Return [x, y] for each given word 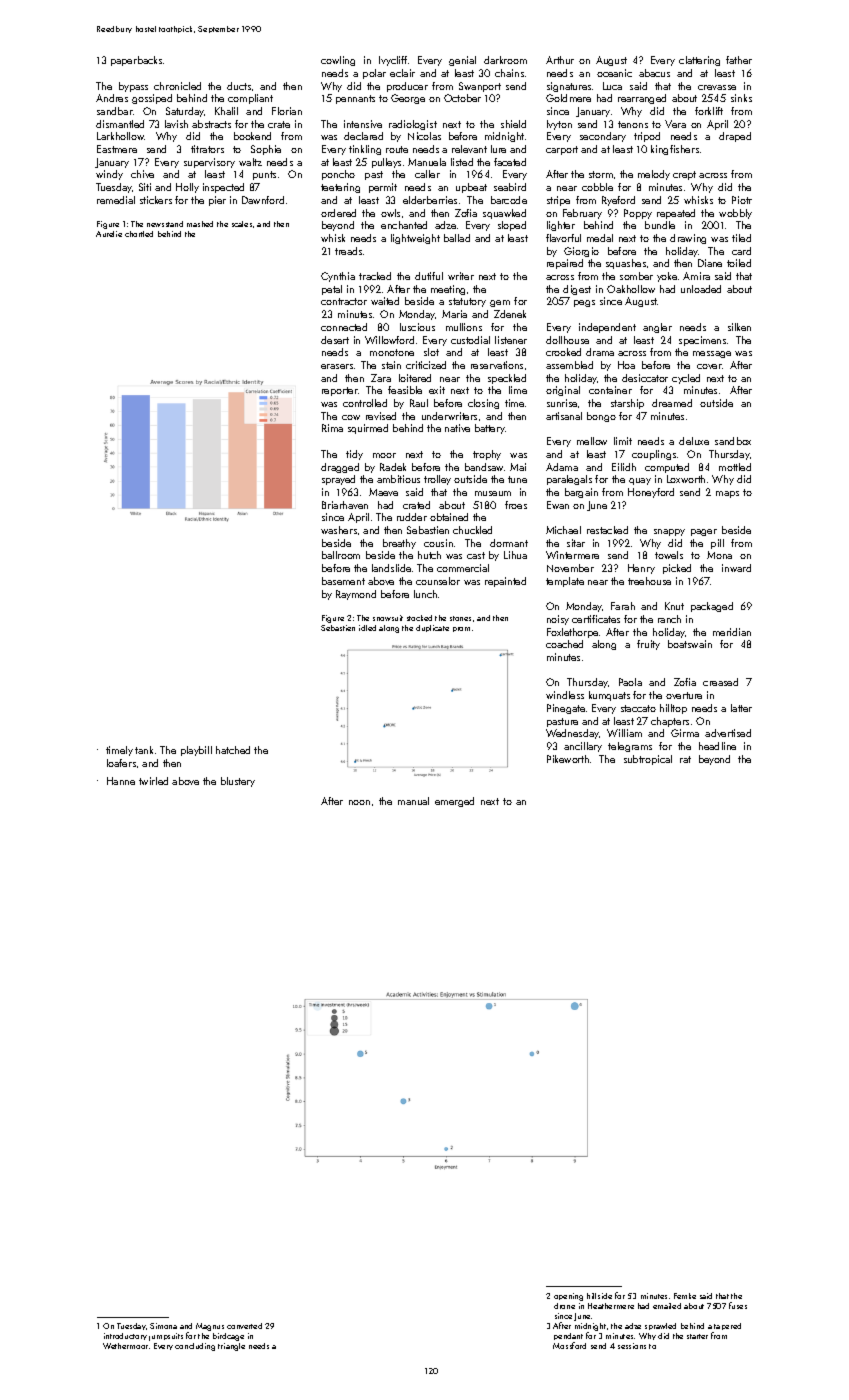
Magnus [210, 1327]
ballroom [341, 555]
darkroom [505, 60]
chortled [139, 234]
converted [244, 1326]
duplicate [432, 628]
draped [735, 137]
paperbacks [136, 61]
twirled [153, 781]
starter [697, 1336]
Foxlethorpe [572, 633]
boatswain [690, 644]
